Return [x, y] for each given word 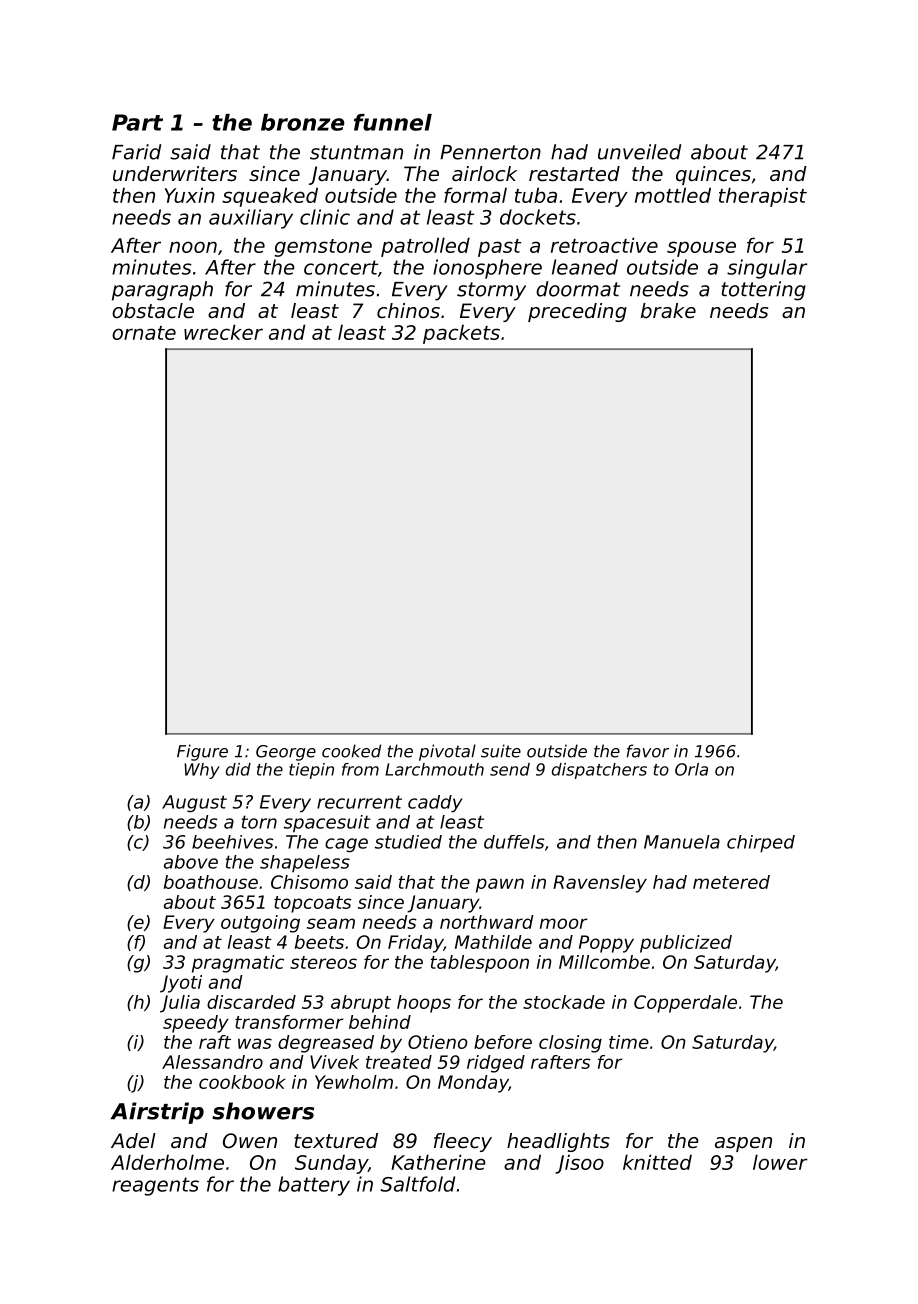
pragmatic [238, 964]
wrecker [223, 332]
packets [461, 334]
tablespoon [480, 964]
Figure [202, 752]
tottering [763, 291]
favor [648, 751]
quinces [713, 175]
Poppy [606, 944]
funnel [393, 122]
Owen [250, 1141]
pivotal [447, 752]
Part [137, 122]
